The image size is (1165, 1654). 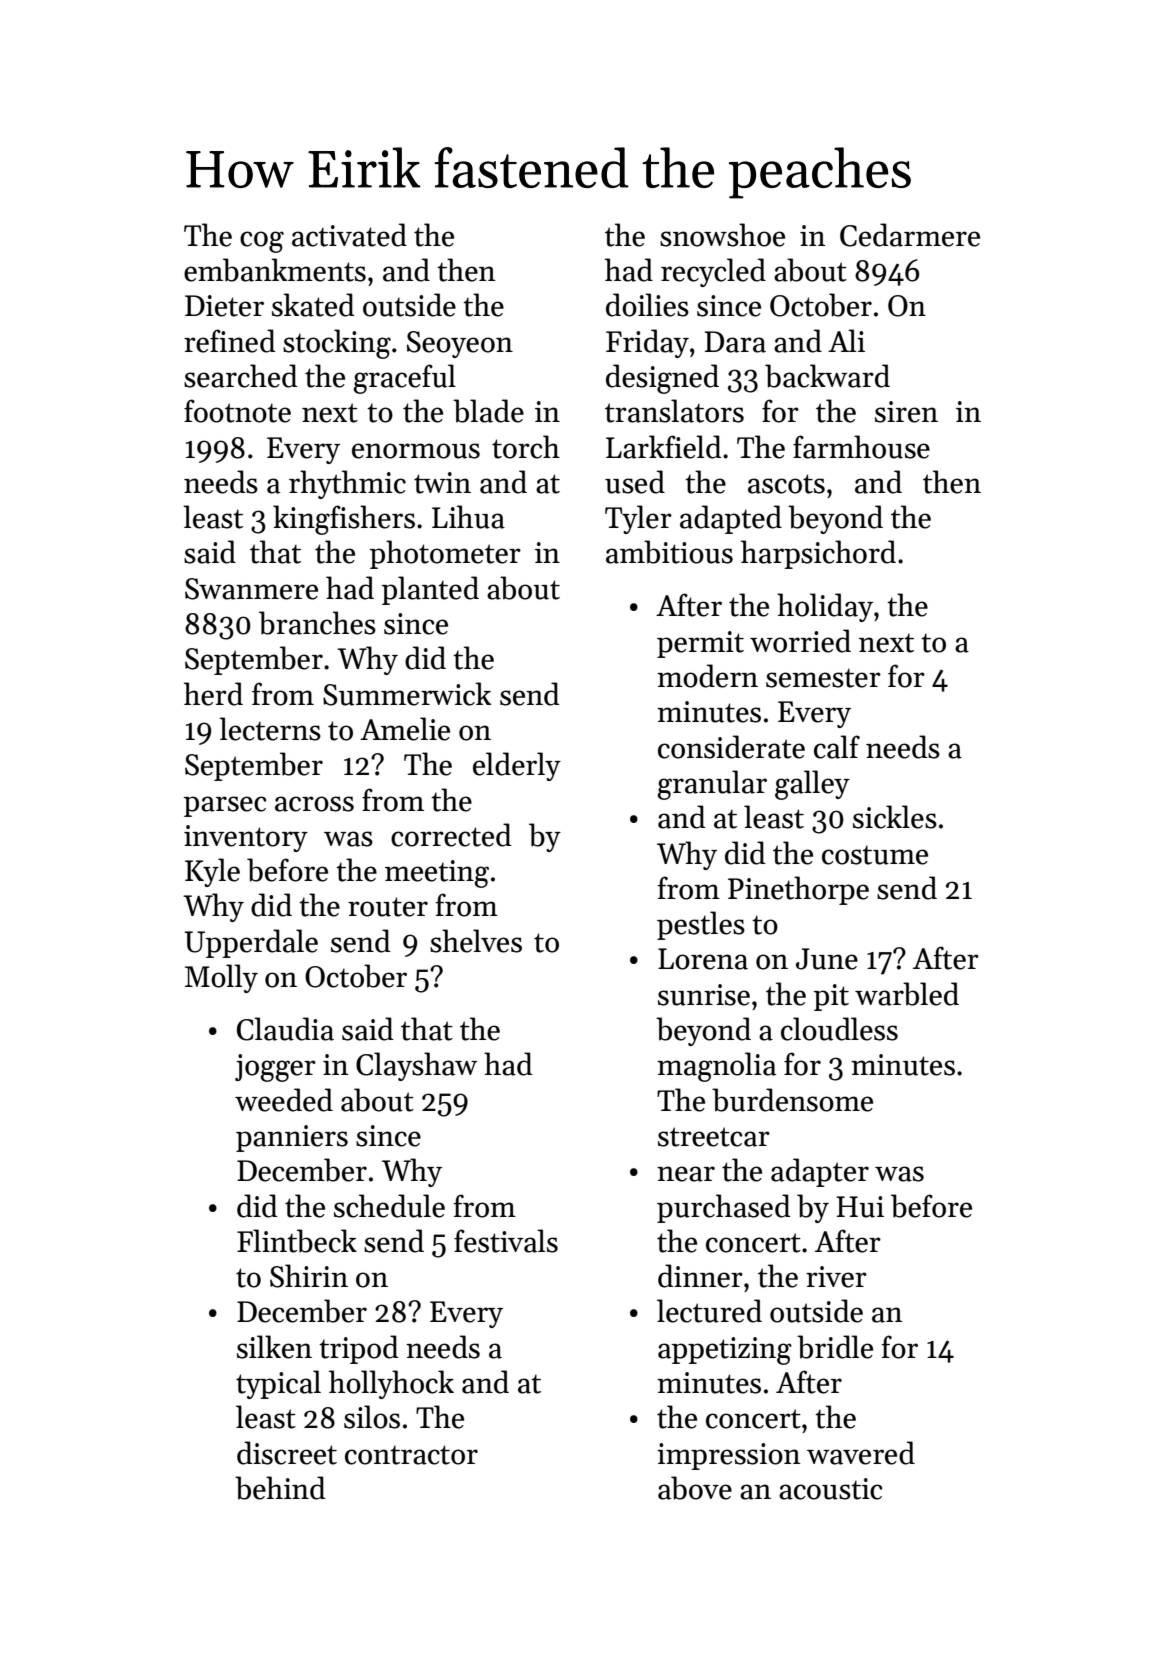 I want to click on doilies, so click(x=647, y=305).
